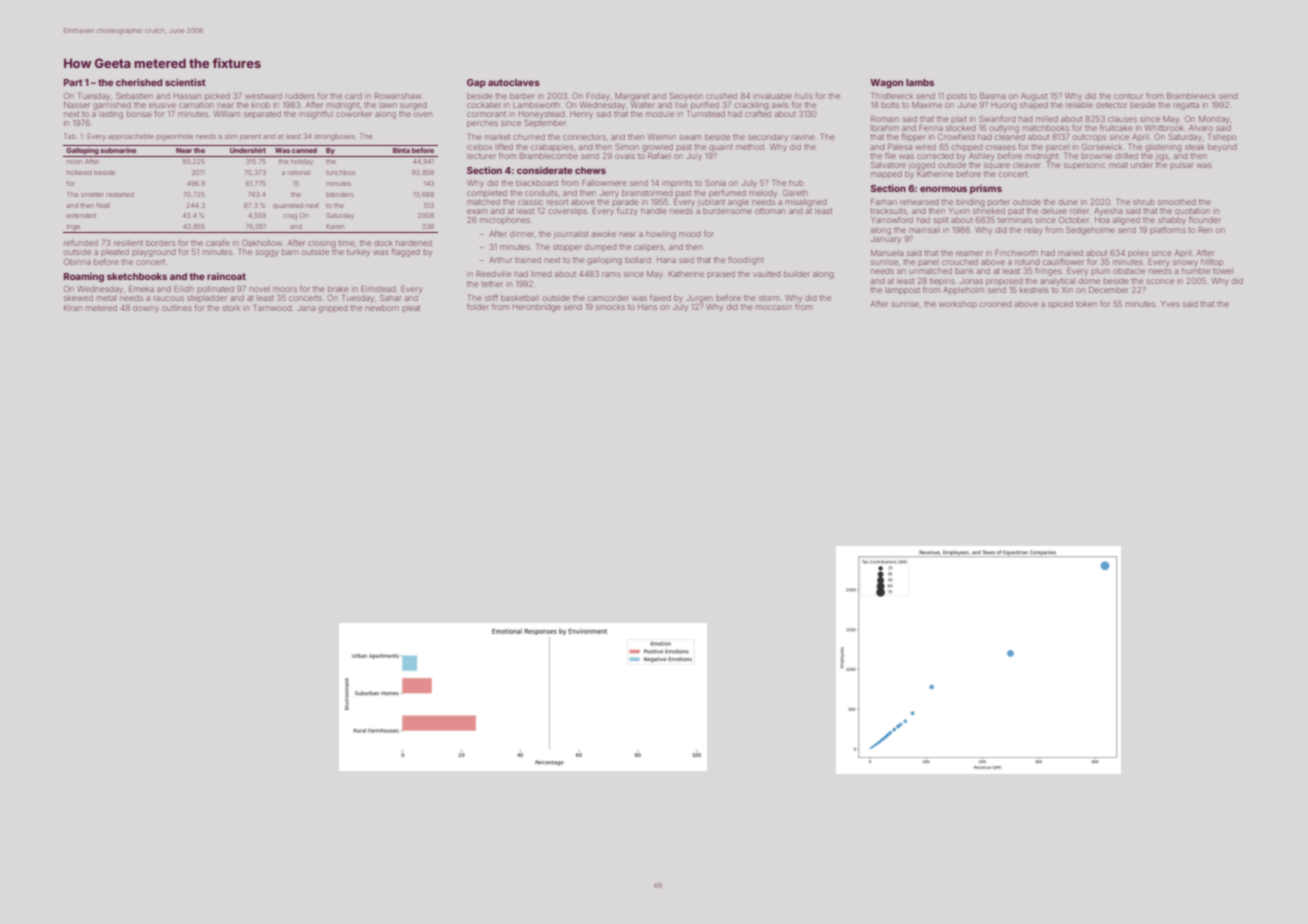 Image resolution: width=1308 pixels, height=924 pixels. What do you see at coordinates (610, 307) in the screenshot?
I see `smocks` at bounding box center [610, 307].
